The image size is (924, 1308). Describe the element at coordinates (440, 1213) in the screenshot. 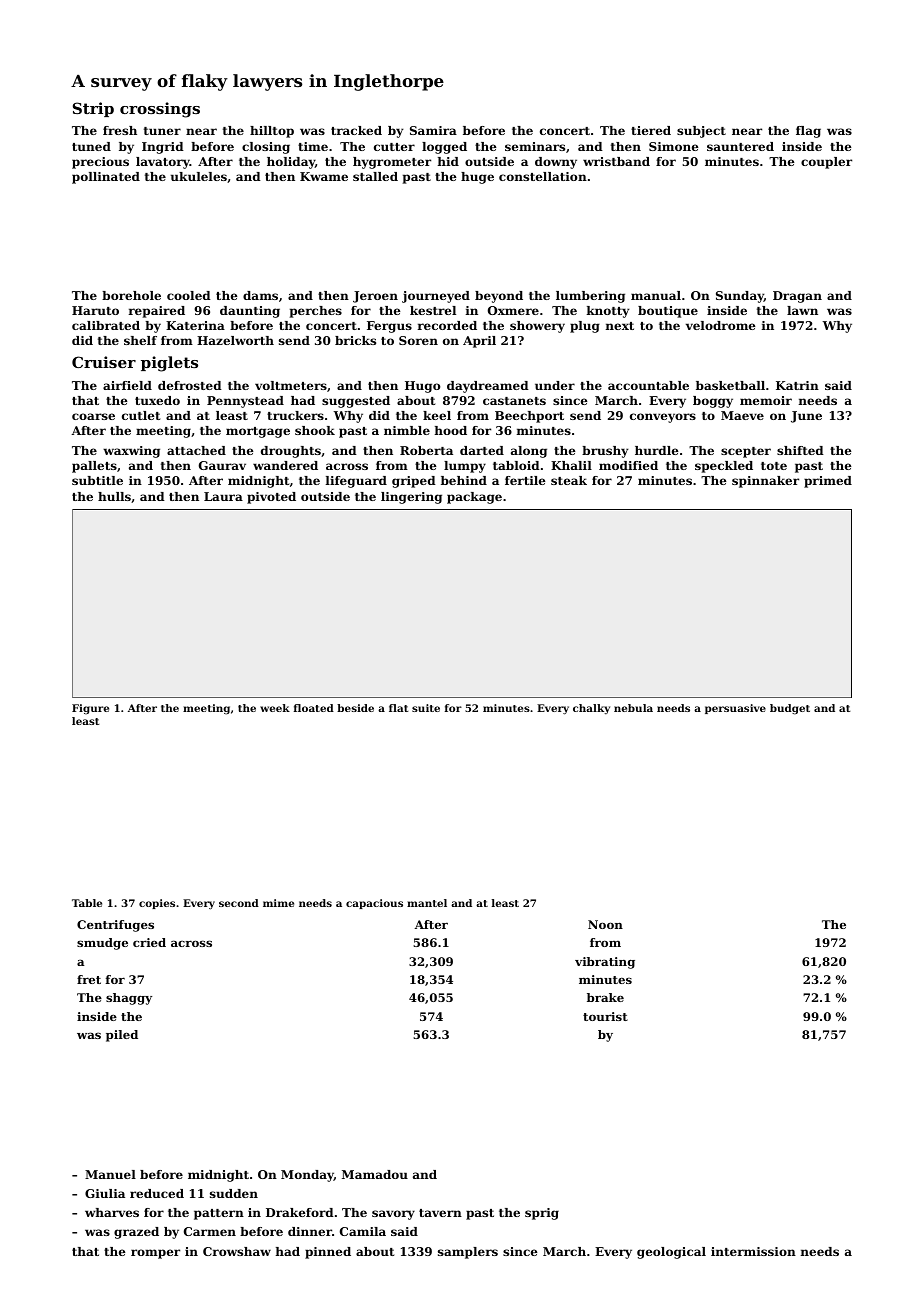

I see `tavern` at that location.
